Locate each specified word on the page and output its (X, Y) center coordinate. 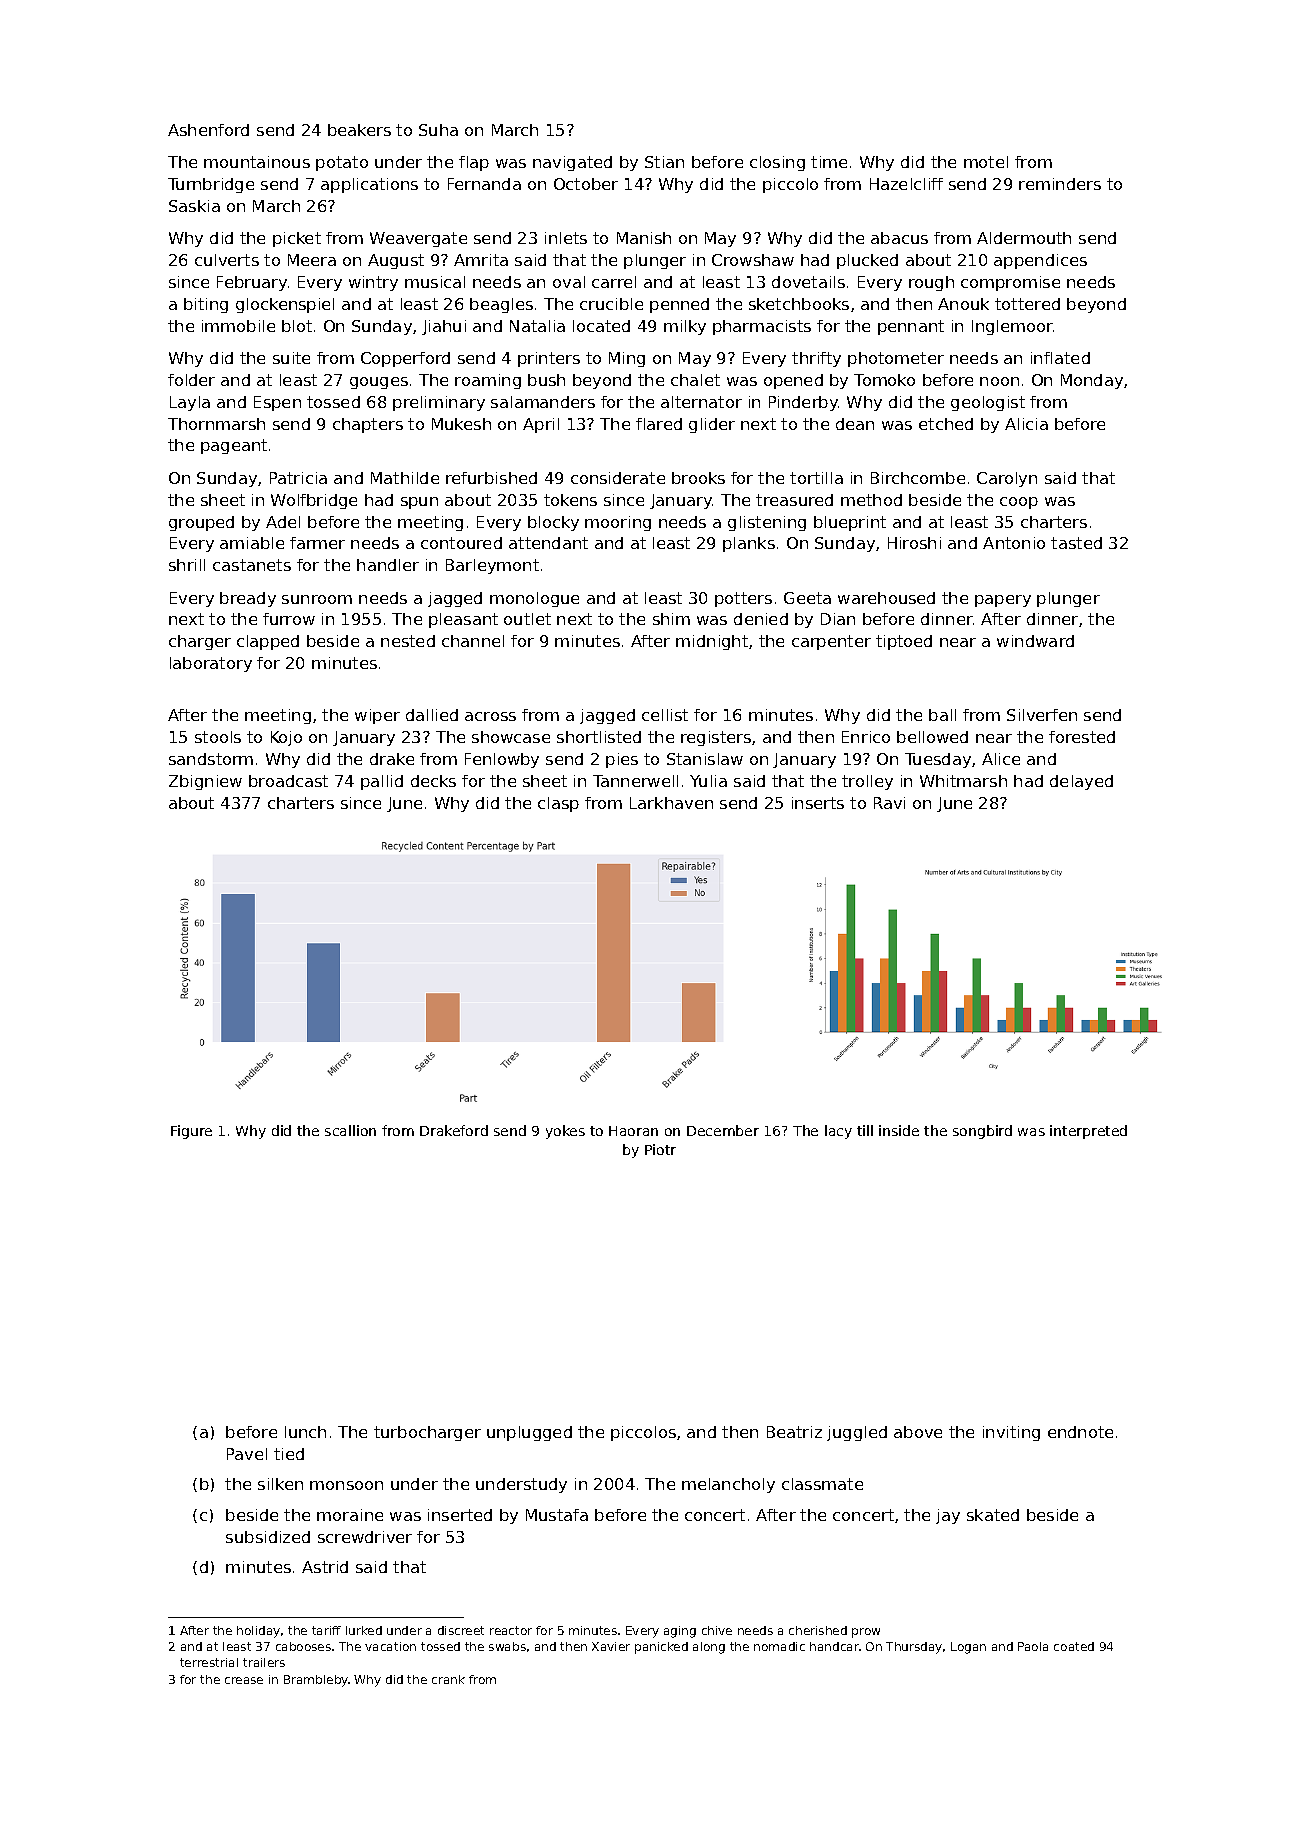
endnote (1080, 1432)
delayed (1081, 782)
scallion (350, 1130)
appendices (1040, 261)
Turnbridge (211, 185)
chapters (368, 425)
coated (1074, 1646)
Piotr (660, 1149)
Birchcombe (918, 478)
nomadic (779, 1646)
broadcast (288, 781)
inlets (566, 238)
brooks (698, 478)
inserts (818, 803)
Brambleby (316, 1681)
